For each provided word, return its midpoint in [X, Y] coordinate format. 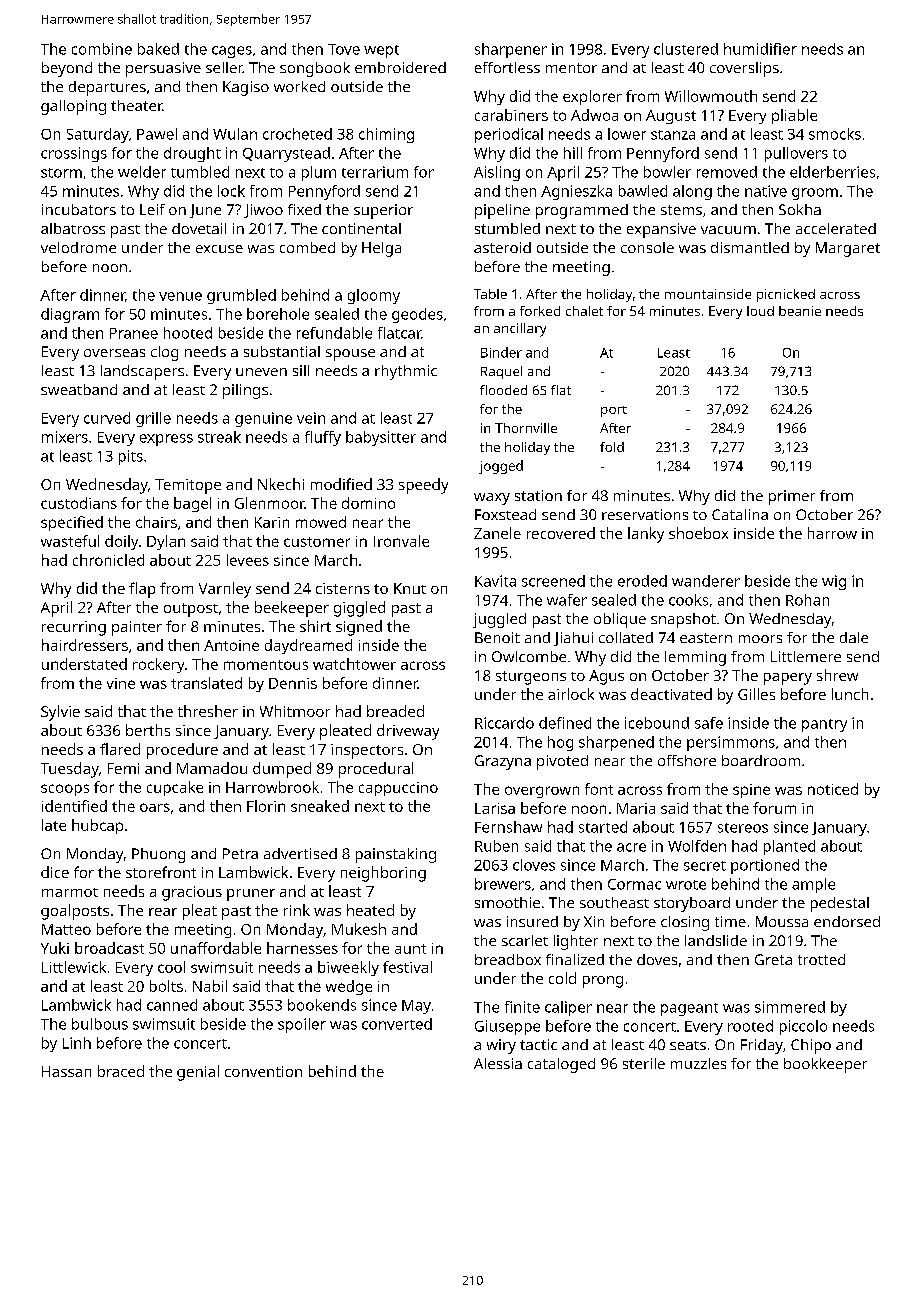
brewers [503, 884]
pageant [689, 1009]
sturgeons [531, 678]
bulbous [100, 1024]
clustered [686, 49]
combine [102, 49]
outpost [191, 610]
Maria [636, 808]
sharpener [511, 50]
